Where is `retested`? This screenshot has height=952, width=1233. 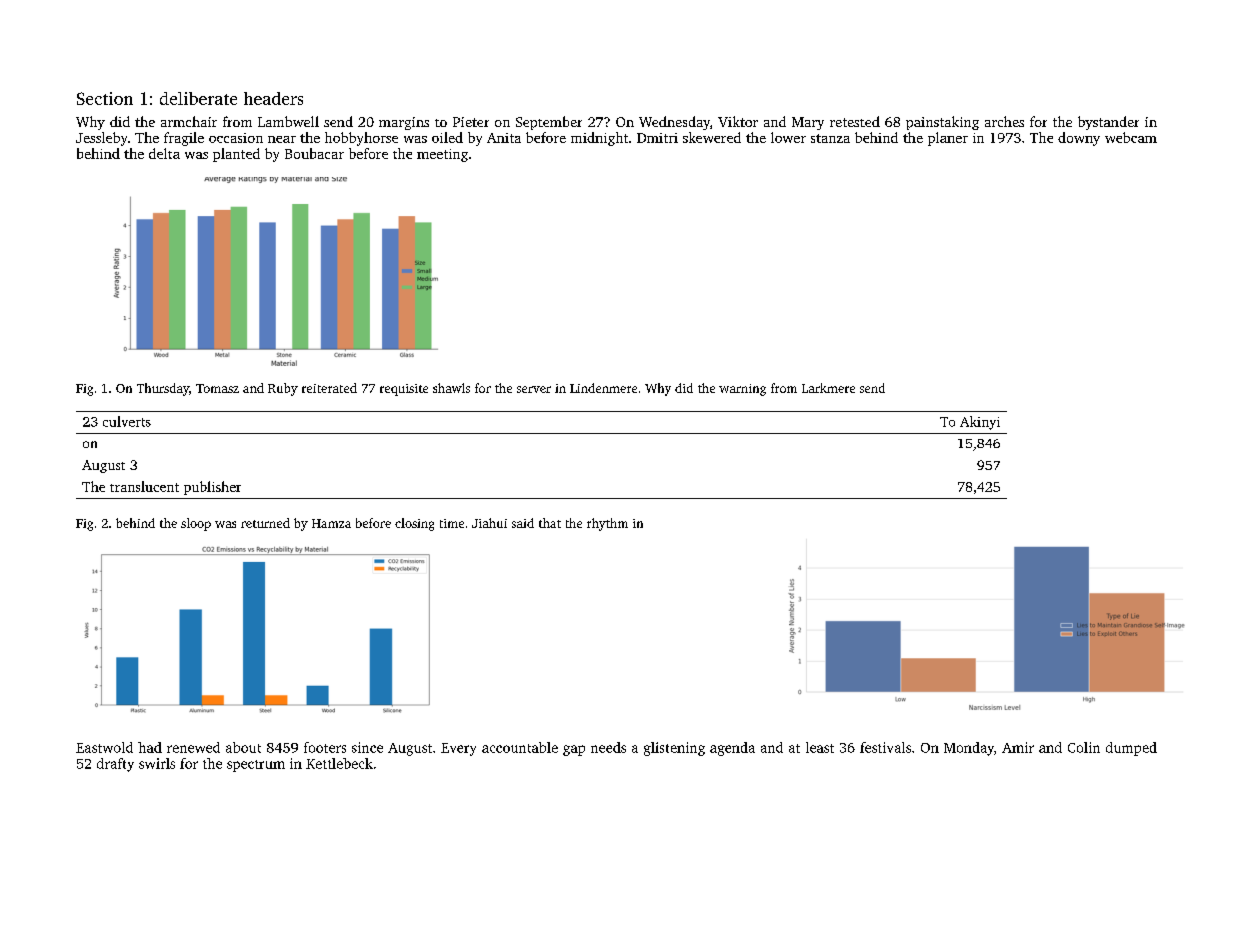
retested is located at coordinates (855, 121).
